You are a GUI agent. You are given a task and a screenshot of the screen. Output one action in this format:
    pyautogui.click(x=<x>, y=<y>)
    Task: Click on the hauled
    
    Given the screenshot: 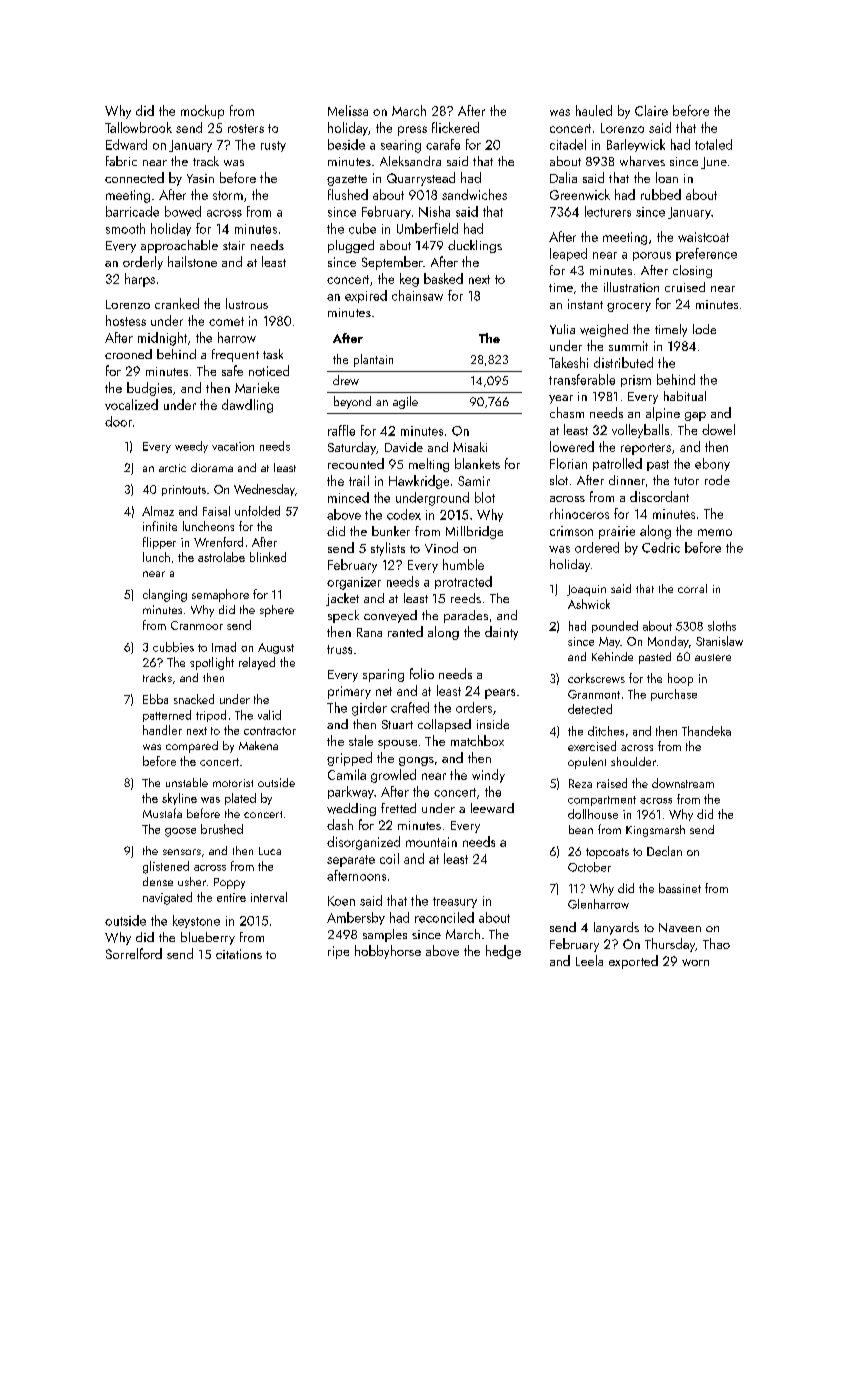 What is the action you would take?
    pyautogui.click(x=594, y=110)
